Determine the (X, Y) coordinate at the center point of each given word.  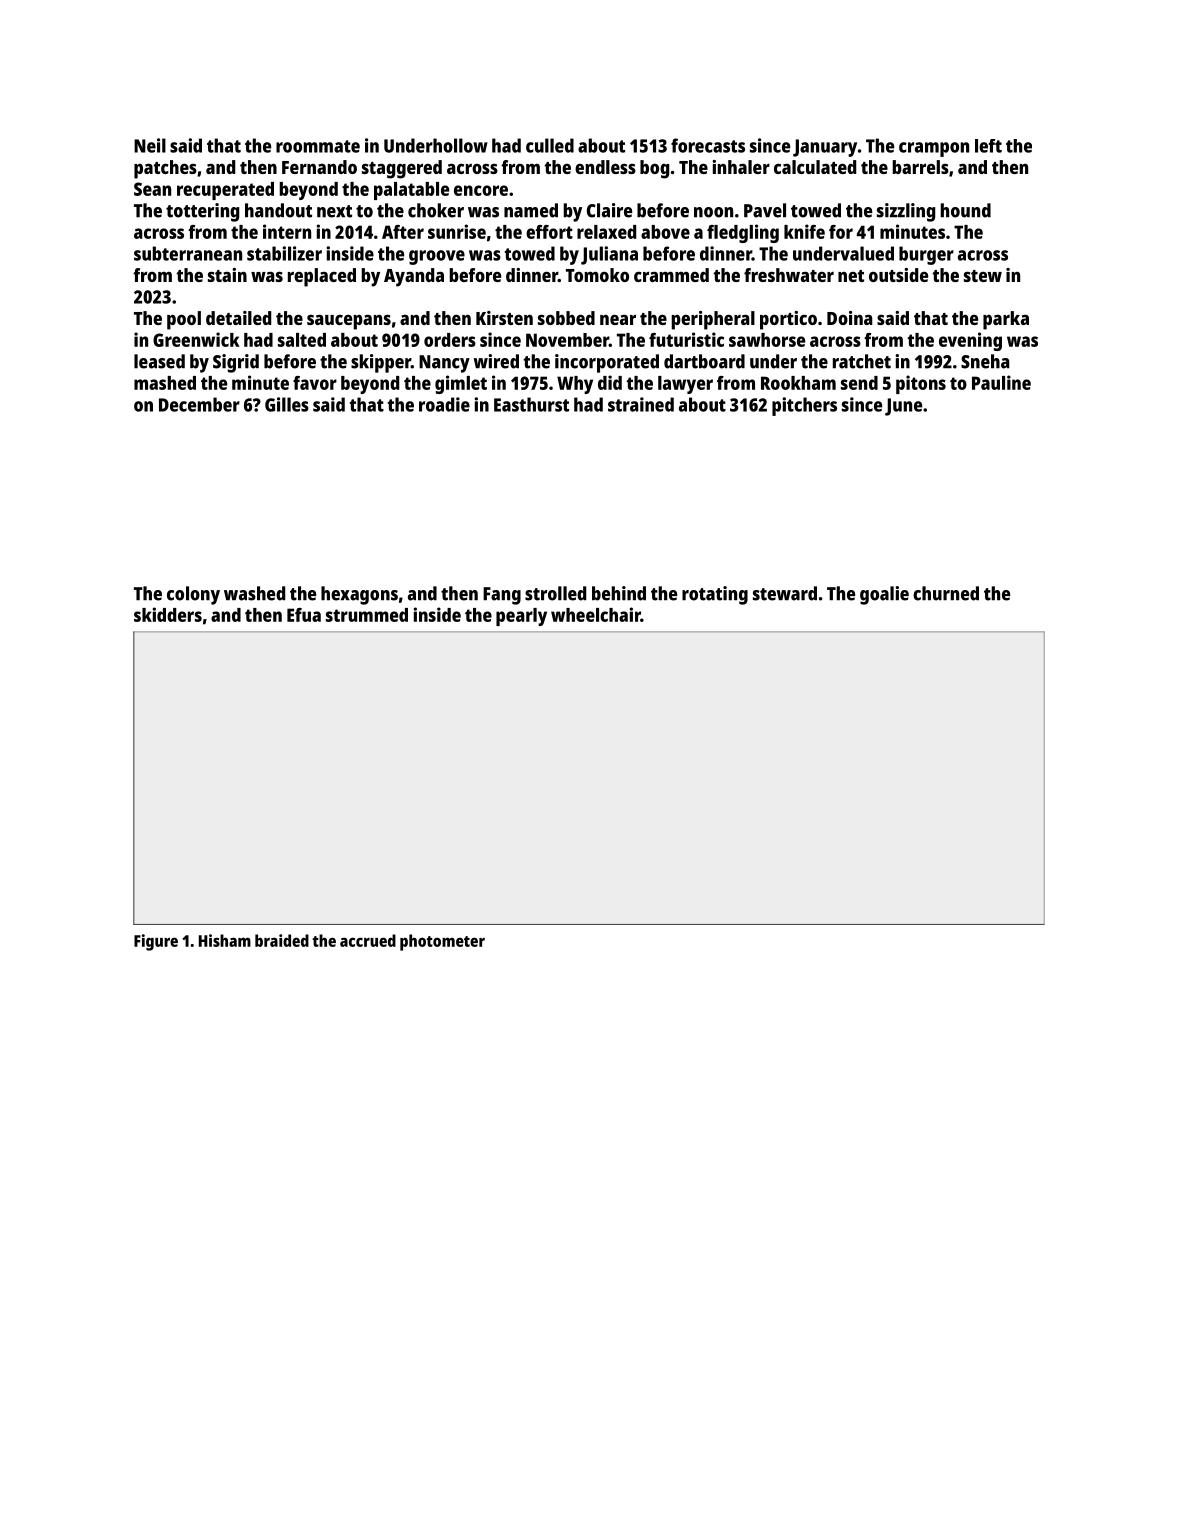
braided (282, 940)
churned (946, 593)
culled (550, 145)
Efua (304, 615)
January (825, 148)
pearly (521, 617)
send (859, 383)
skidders (168, 614)
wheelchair (596, 614)
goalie (884, 595)
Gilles (287, 404)
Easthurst (531, 404)
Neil (150, 145)
